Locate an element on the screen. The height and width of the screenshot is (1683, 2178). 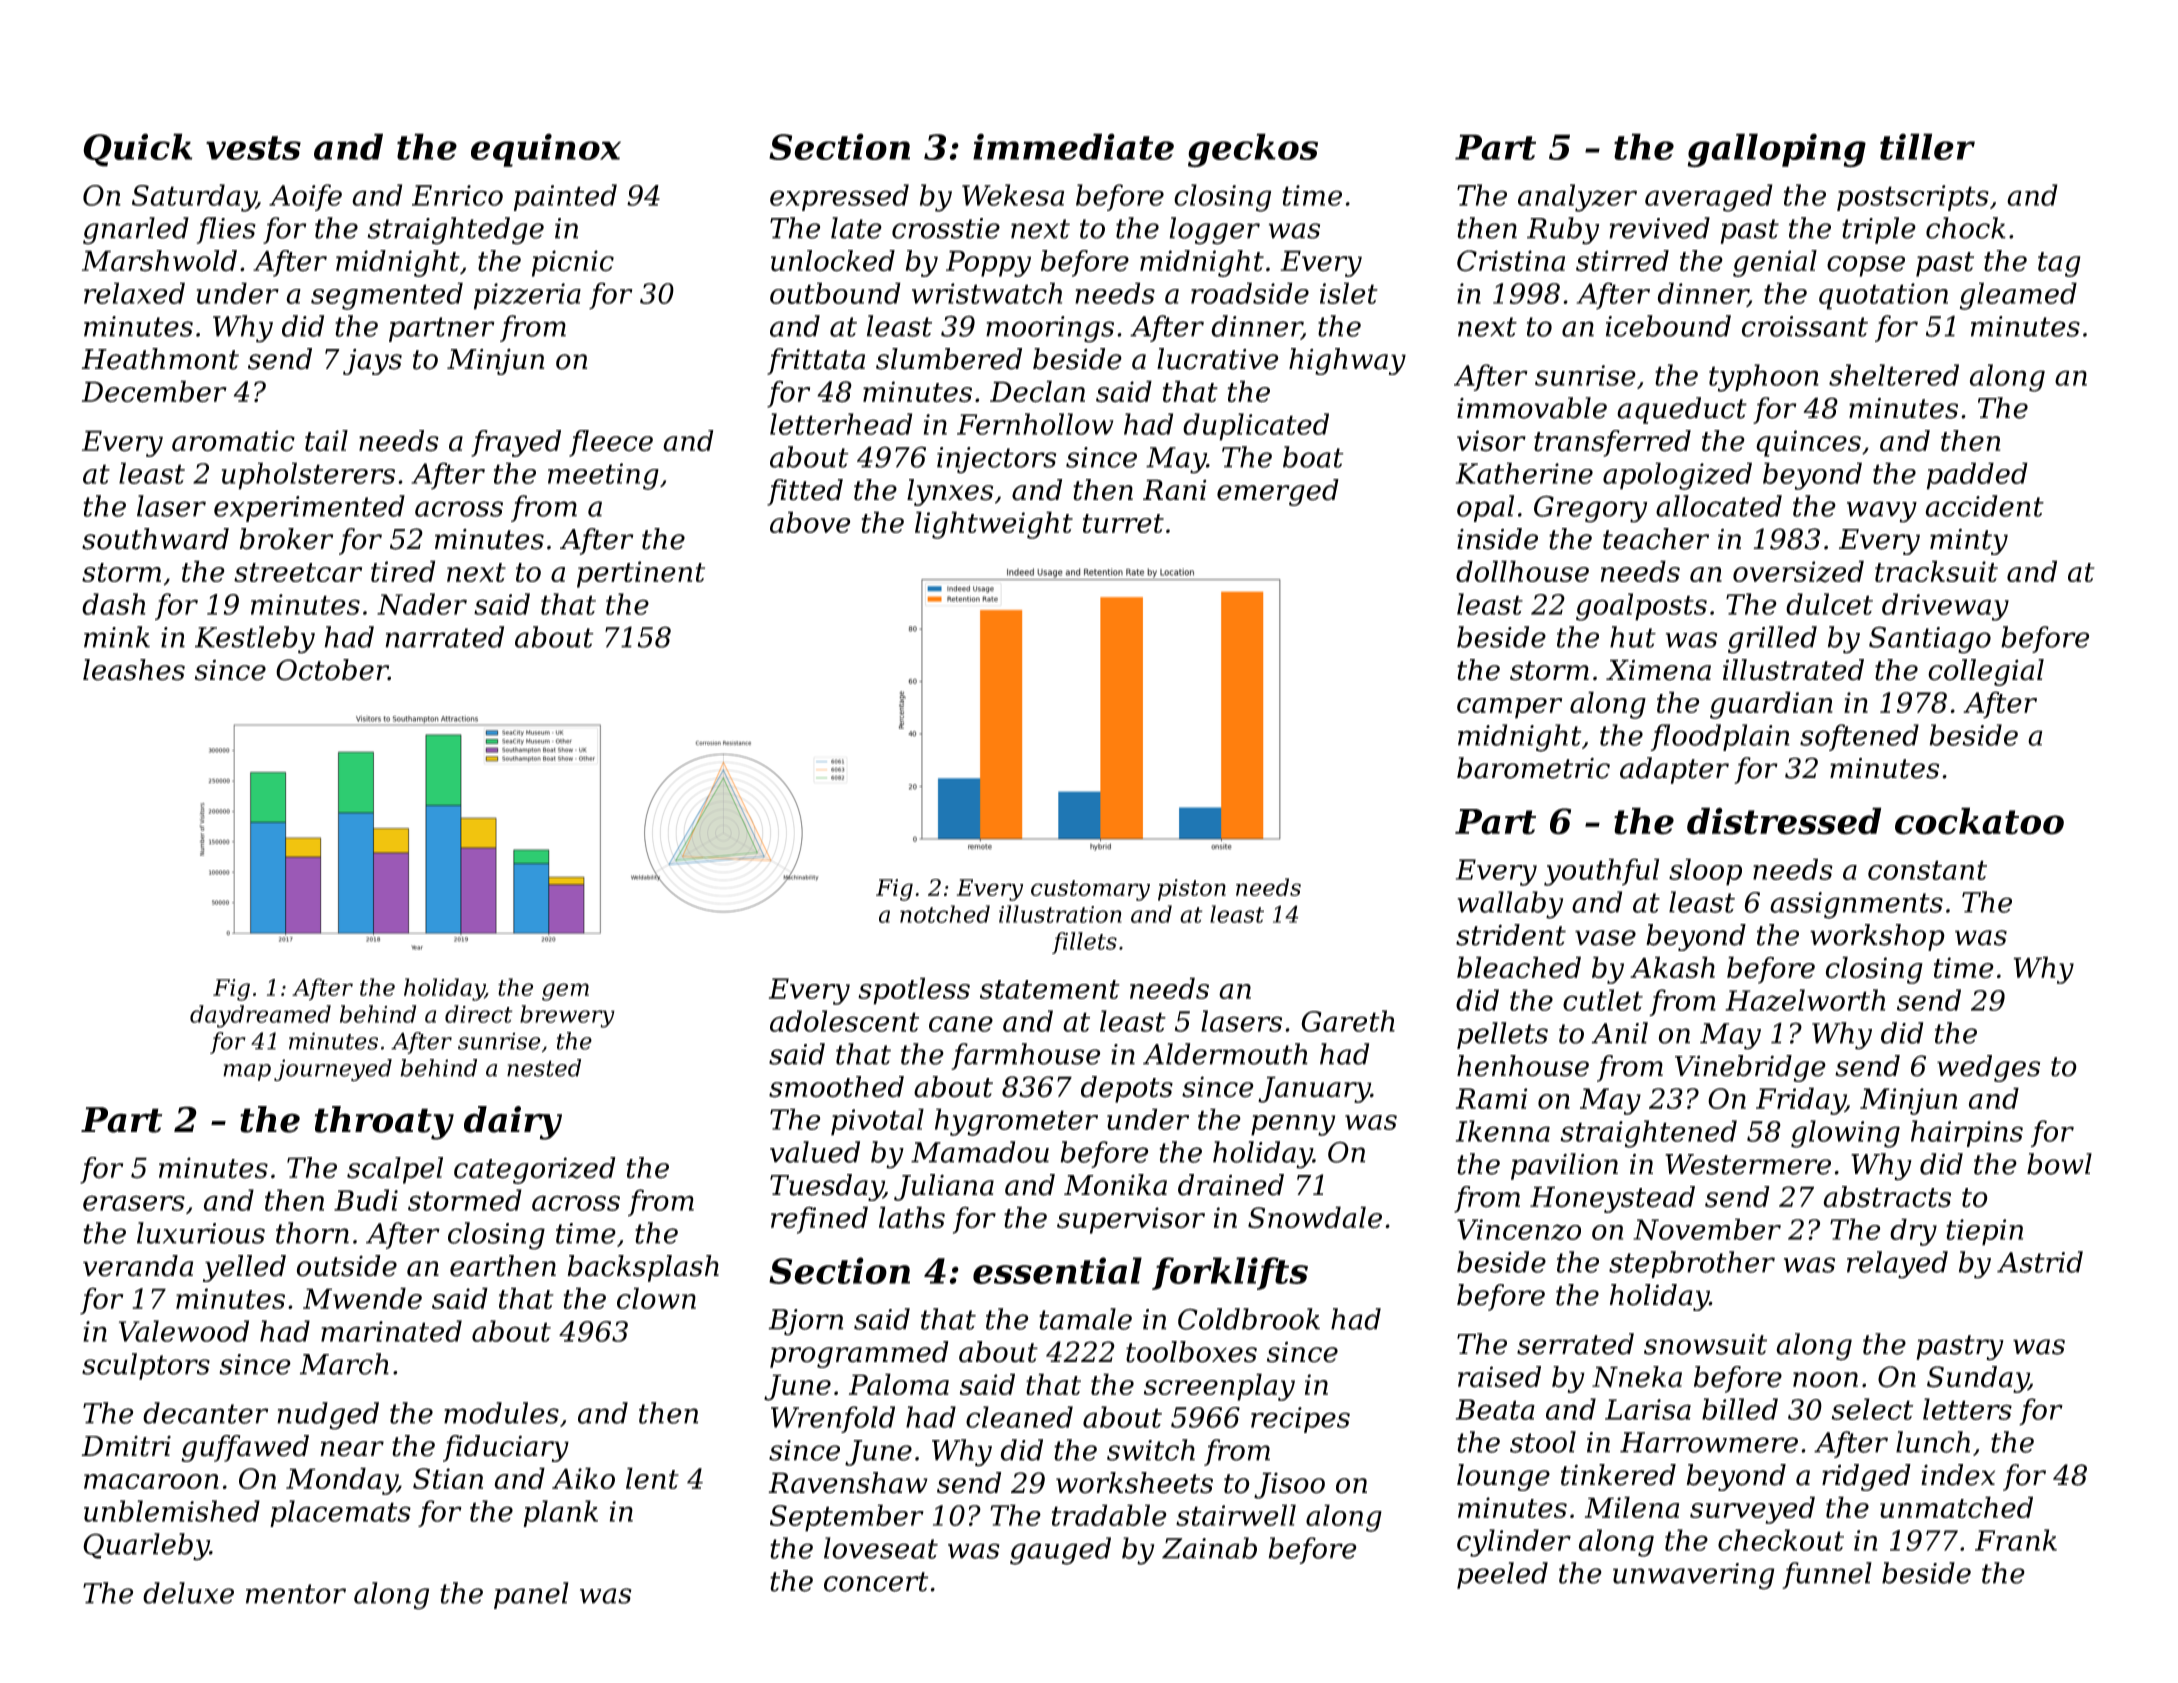
Astrid is located at coordinates (2040, 1262).
